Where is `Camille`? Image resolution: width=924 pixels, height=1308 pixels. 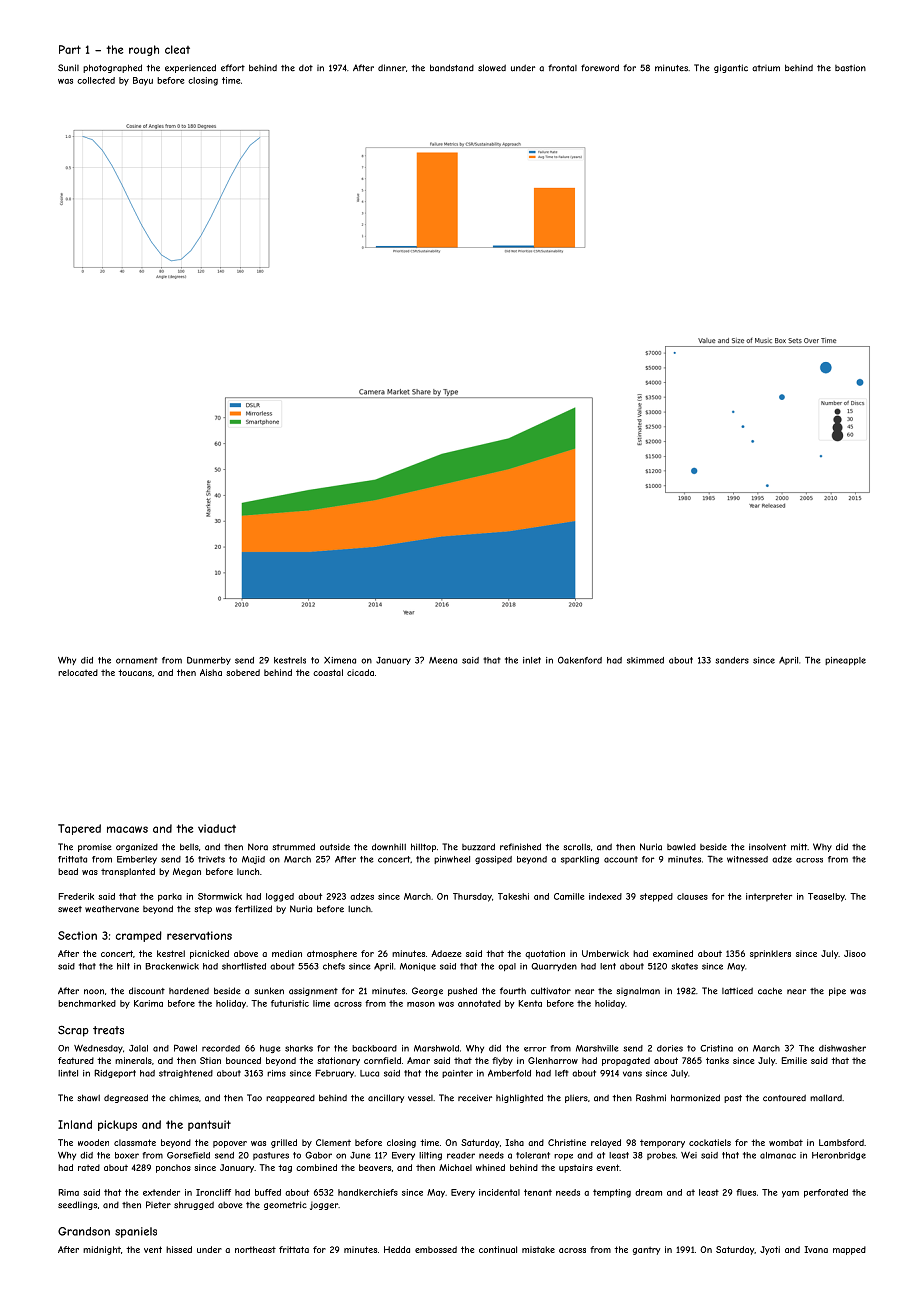 Camille is located at coordinates (569, 896).
